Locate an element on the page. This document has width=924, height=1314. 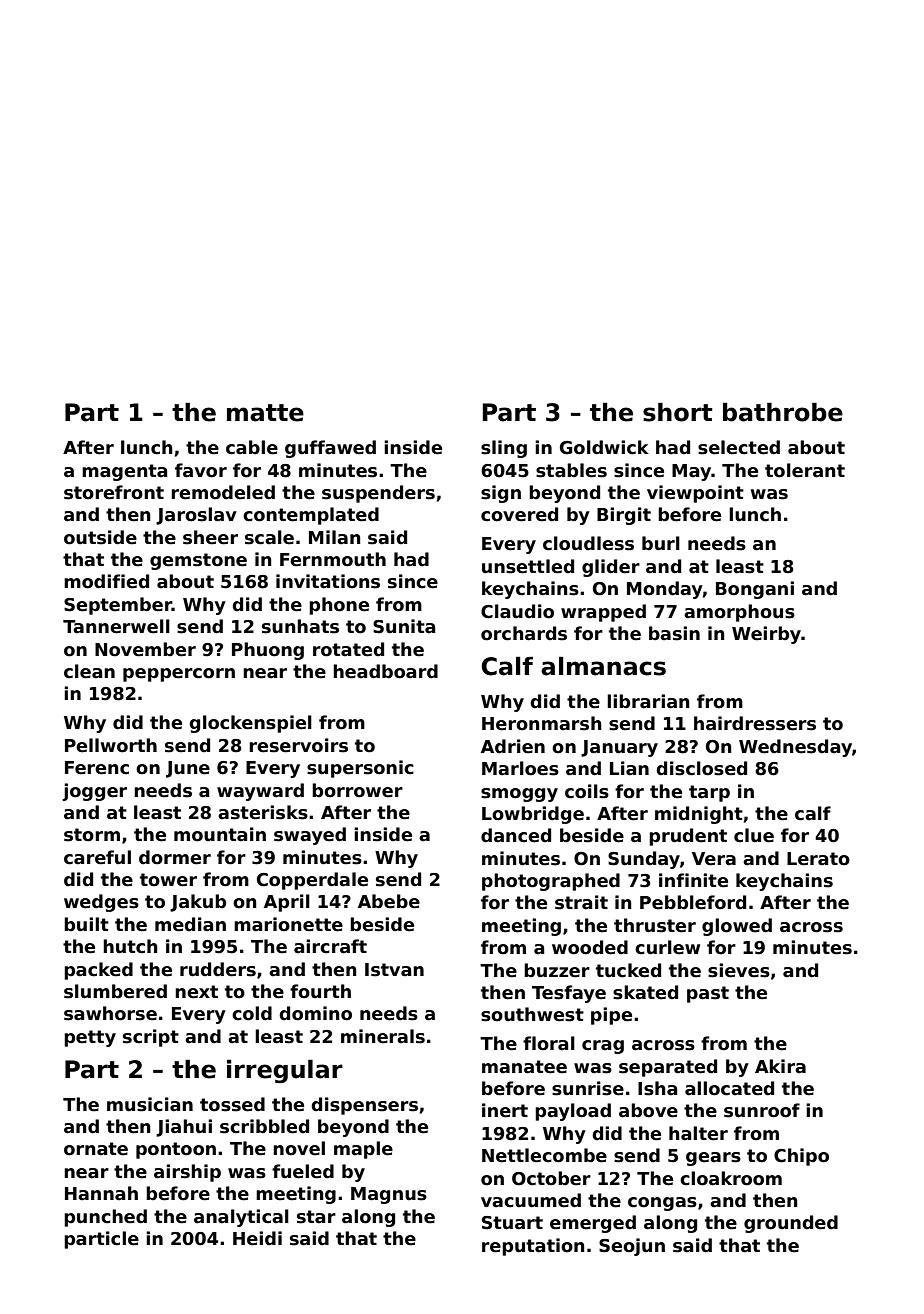
bathrobe is located at coordinates (783, 412).
